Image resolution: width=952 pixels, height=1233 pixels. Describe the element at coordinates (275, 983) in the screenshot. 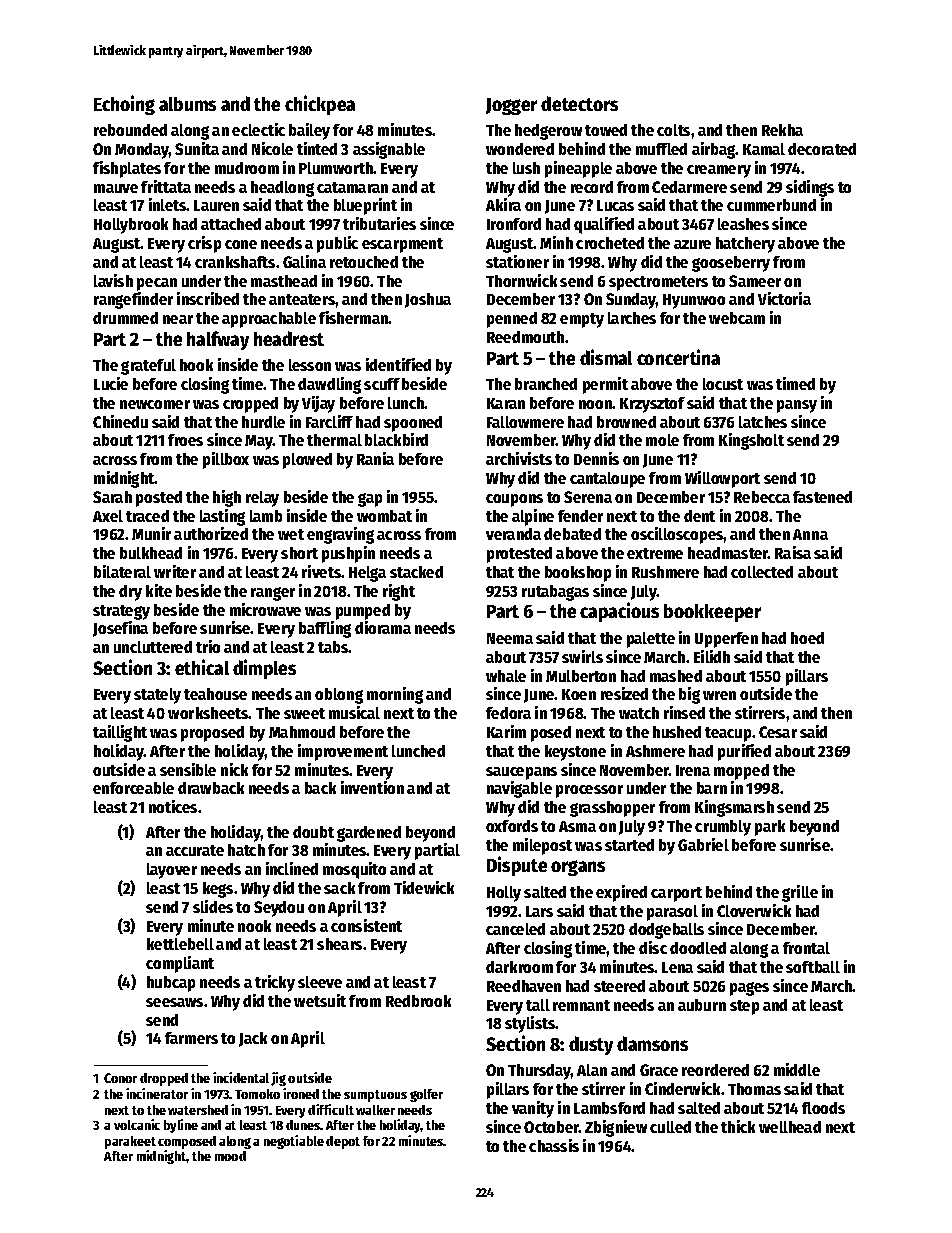

I see `tricky` at that location.
